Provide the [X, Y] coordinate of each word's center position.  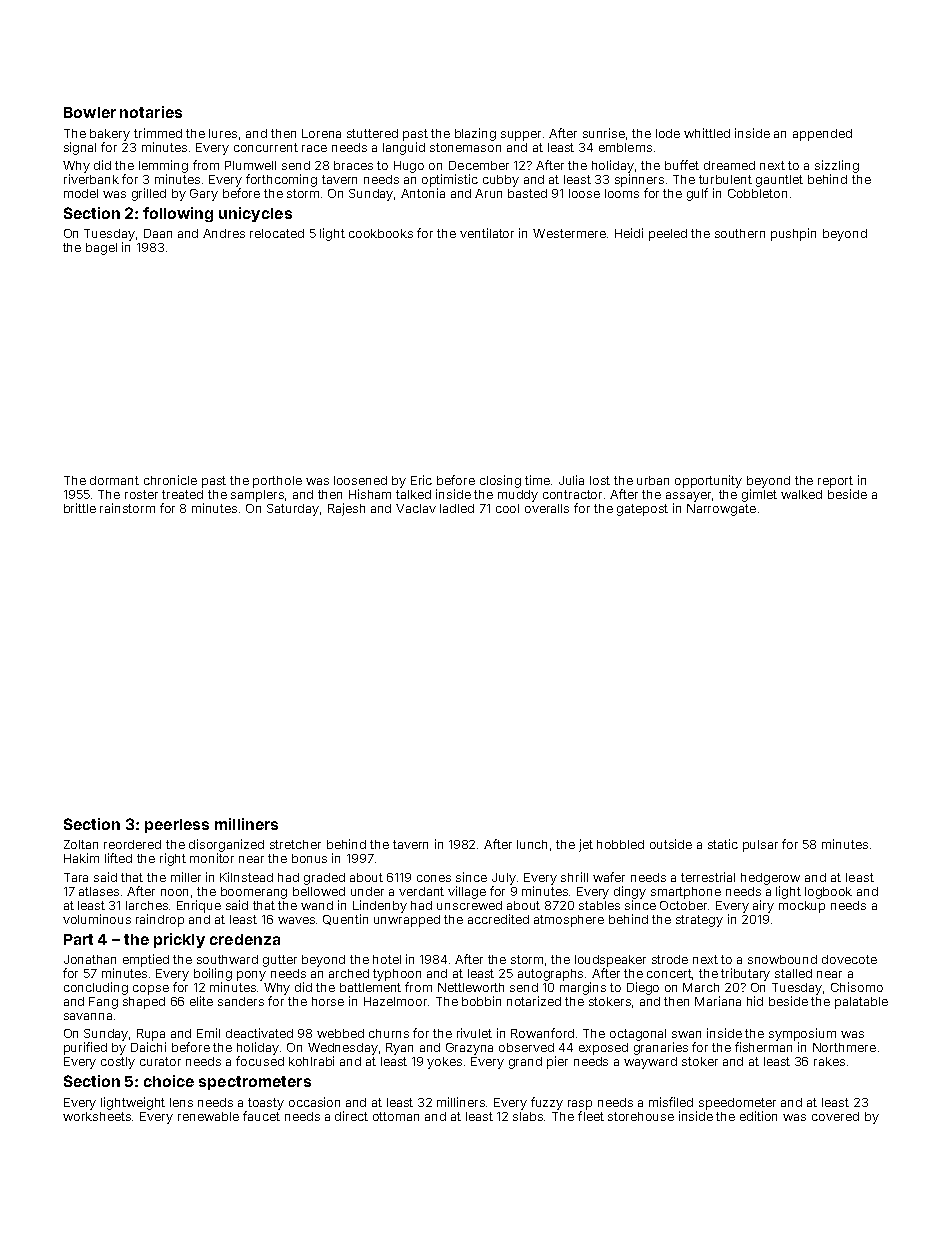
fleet [591, 1116]
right [173, 859]
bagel [101, 249]
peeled [668, 235]
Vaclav [416, 508]
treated [182, 494]
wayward [650, 1063]
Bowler [90, 112]
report [835, 482]
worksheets [98, 1116]
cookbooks [381, 233]
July [504, 879]
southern [740, 233]
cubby [501, 181]
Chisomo [857, 987]
